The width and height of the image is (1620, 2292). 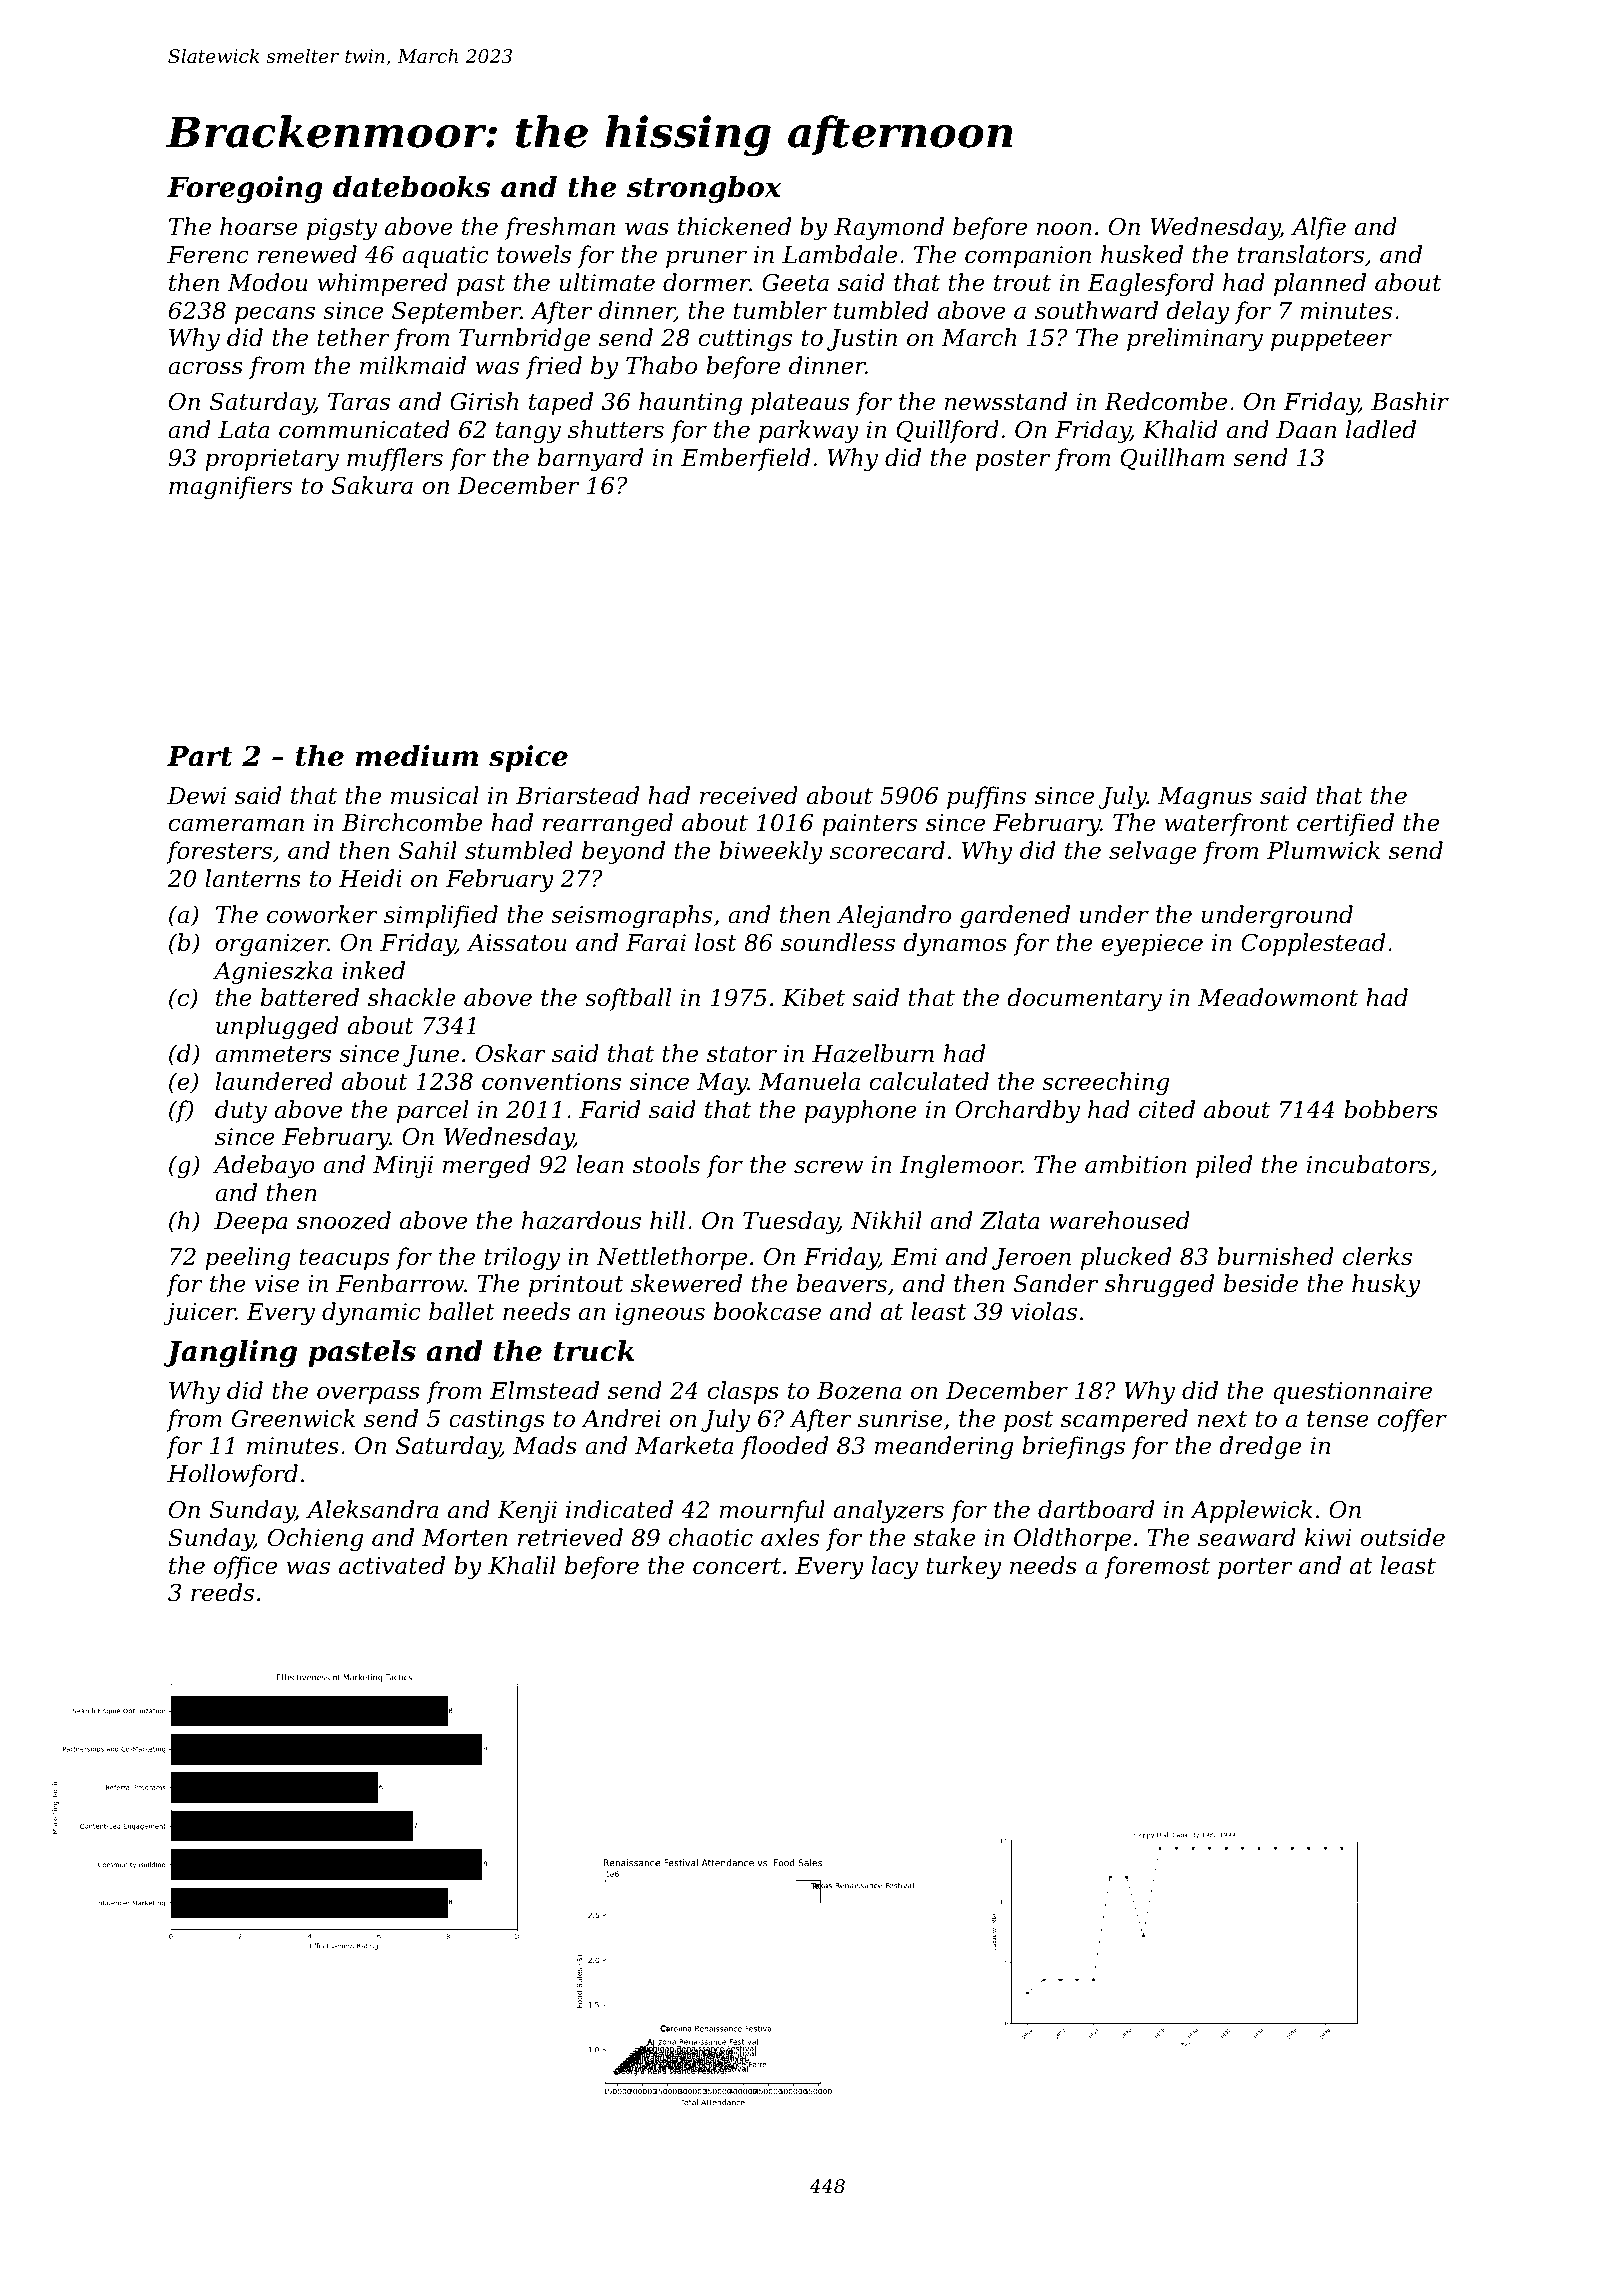 I want to click on meandering, so click(x=944, y=1447).
